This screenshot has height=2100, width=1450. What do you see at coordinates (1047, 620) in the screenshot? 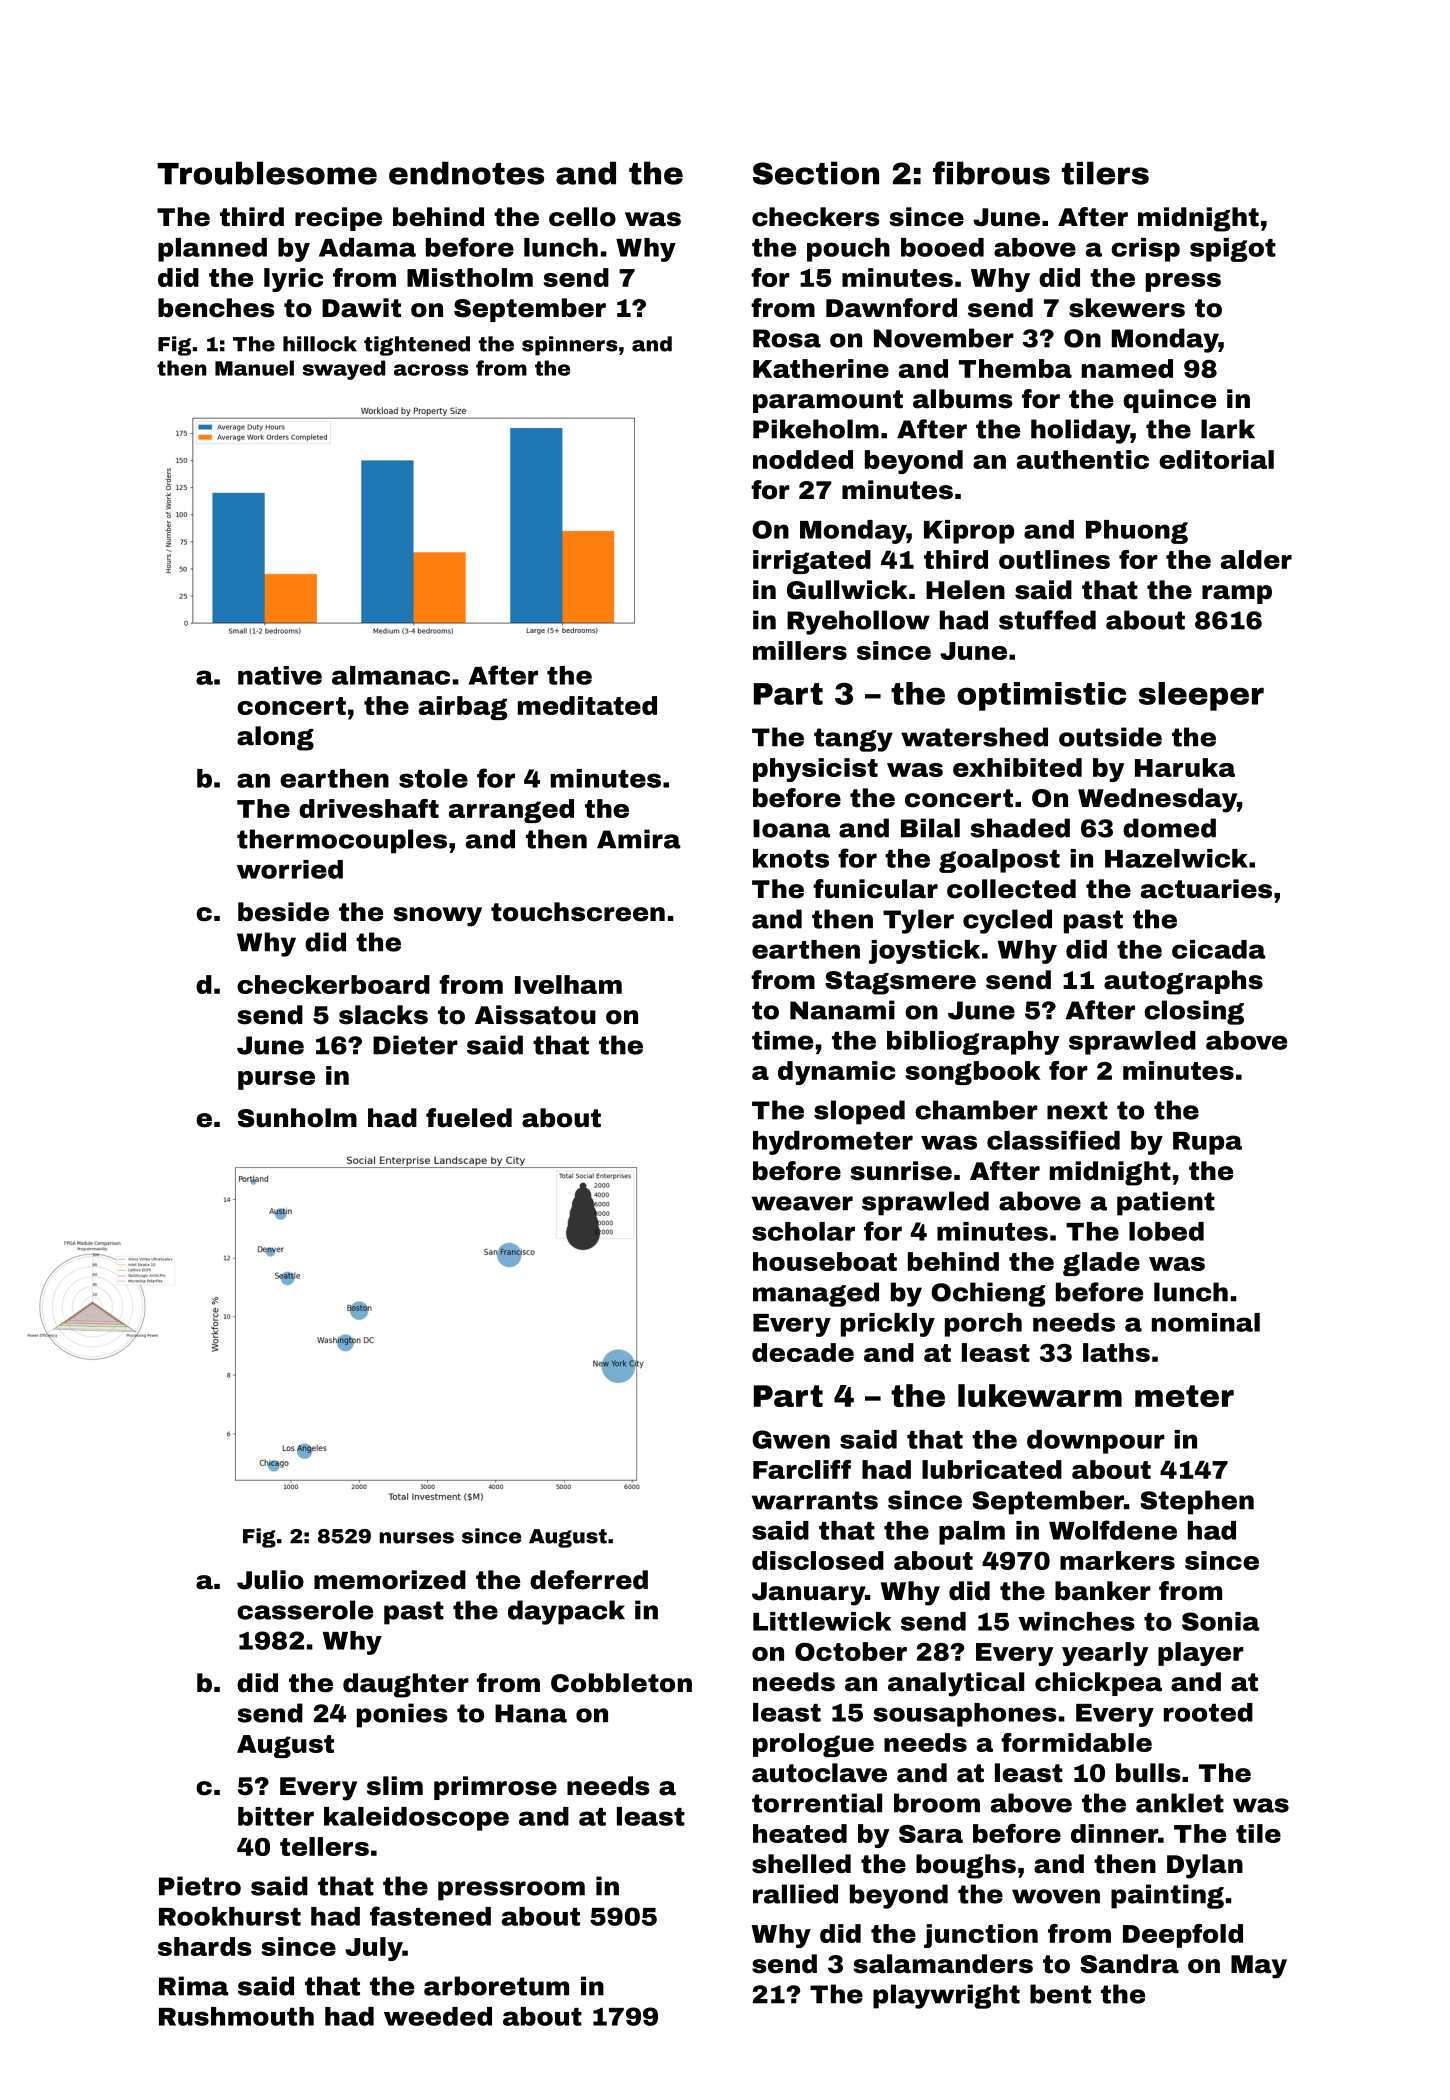
I see `stuffed` at bounding box center [1047, 620].
